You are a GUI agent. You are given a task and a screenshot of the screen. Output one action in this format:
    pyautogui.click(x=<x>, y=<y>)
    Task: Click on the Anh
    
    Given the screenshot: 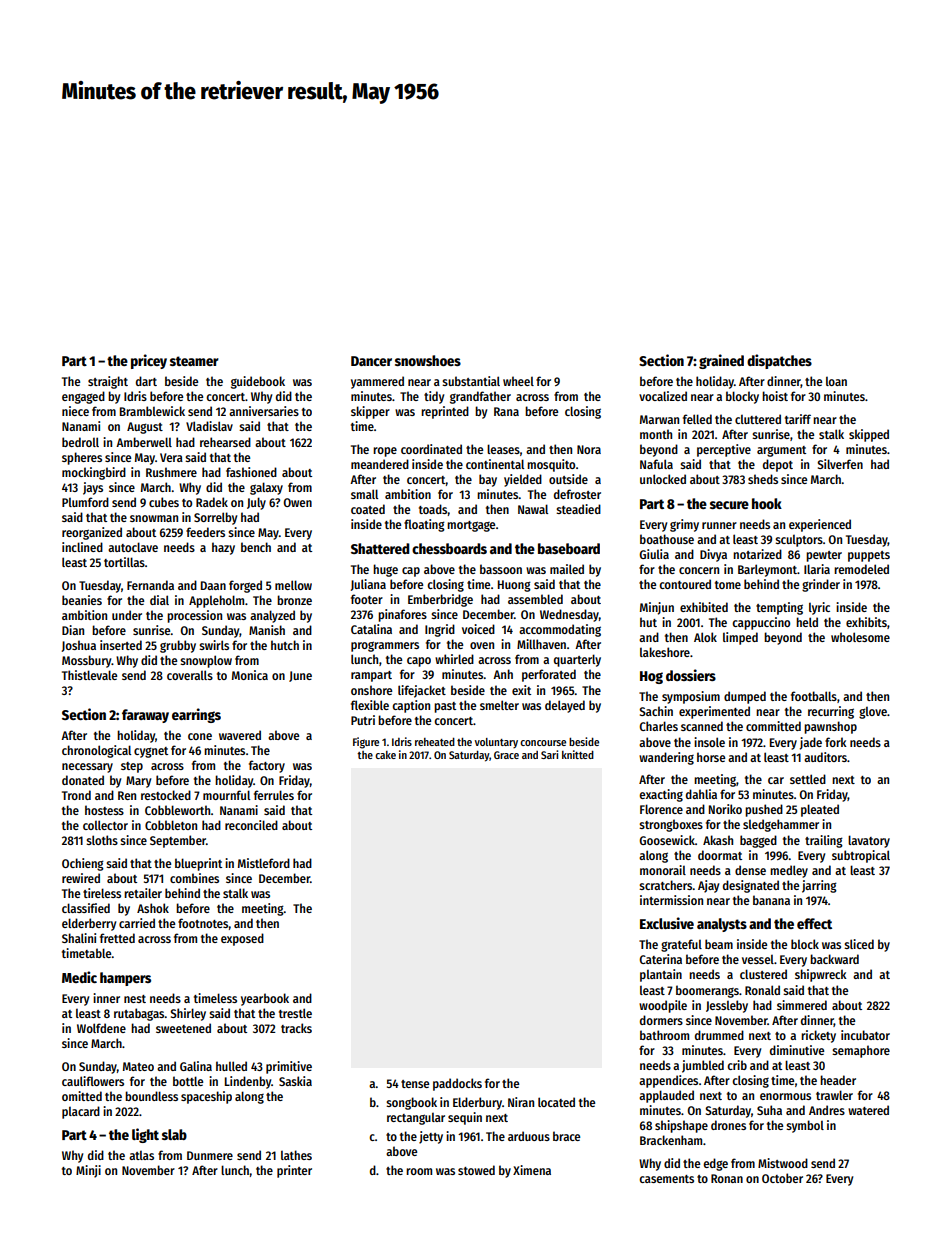 What is the action you would take?
    pyautogui.click(x=503, y=674)
